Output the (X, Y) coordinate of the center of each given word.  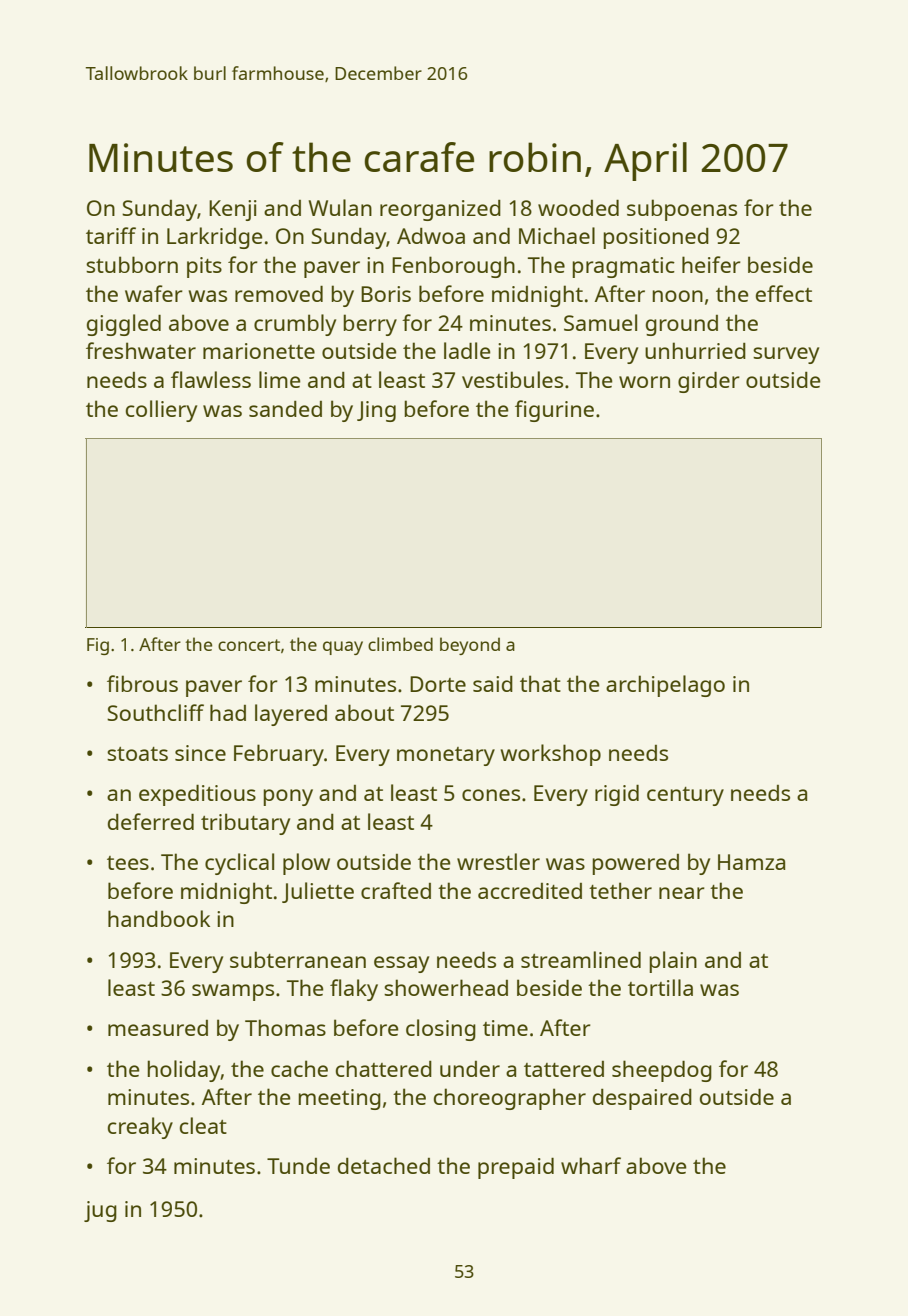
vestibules (512, 379)
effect (784, 293)
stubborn (132, 264)
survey (786, 355)
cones (491, 795)
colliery (161, 411)
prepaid (516, 1168)
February (279, 755)
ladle (467, 350)
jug (100, 1211)
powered (635, 864)
